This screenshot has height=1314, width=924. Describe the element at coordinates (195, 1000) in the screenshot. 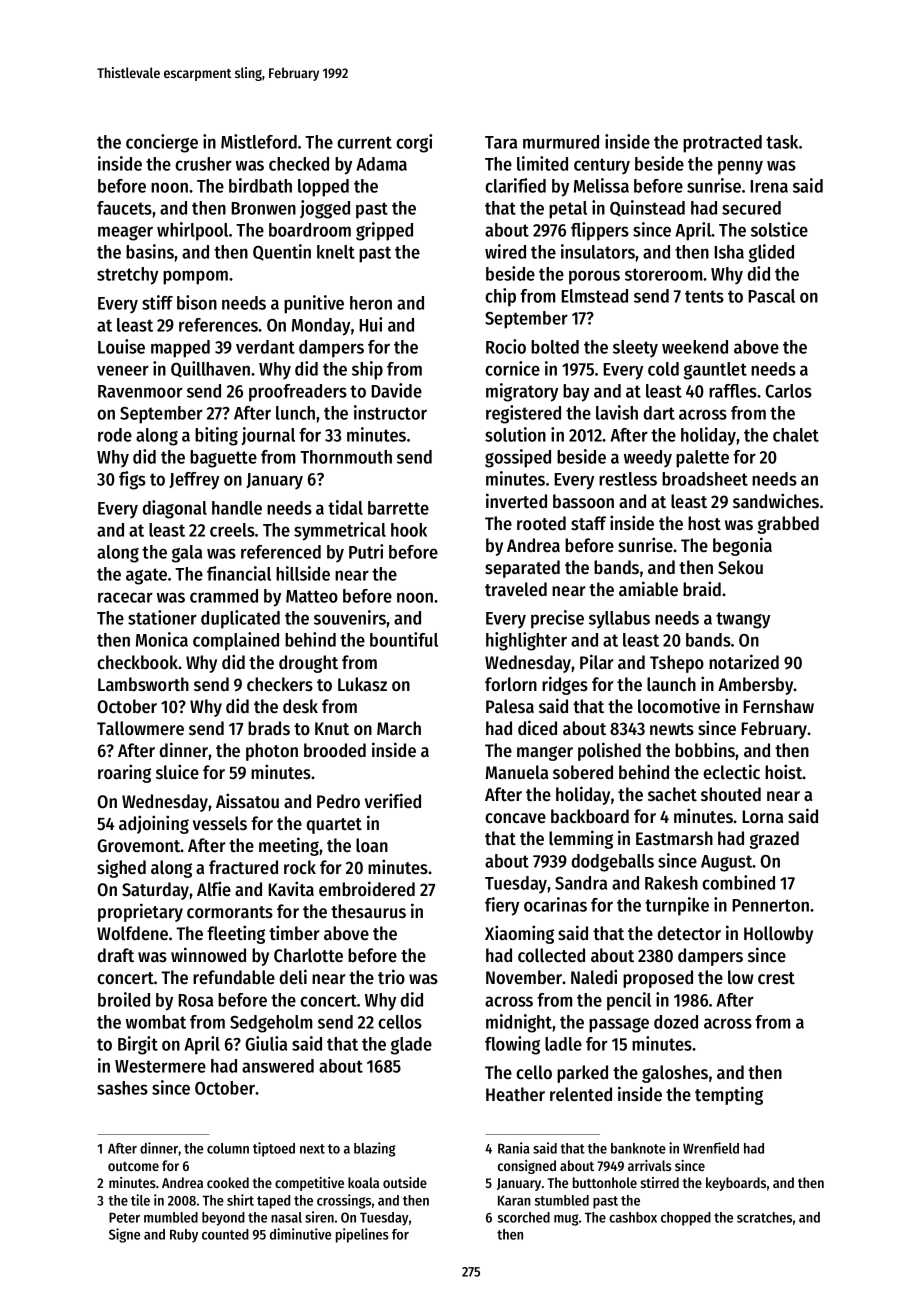

I see `Rosa` at that location.
